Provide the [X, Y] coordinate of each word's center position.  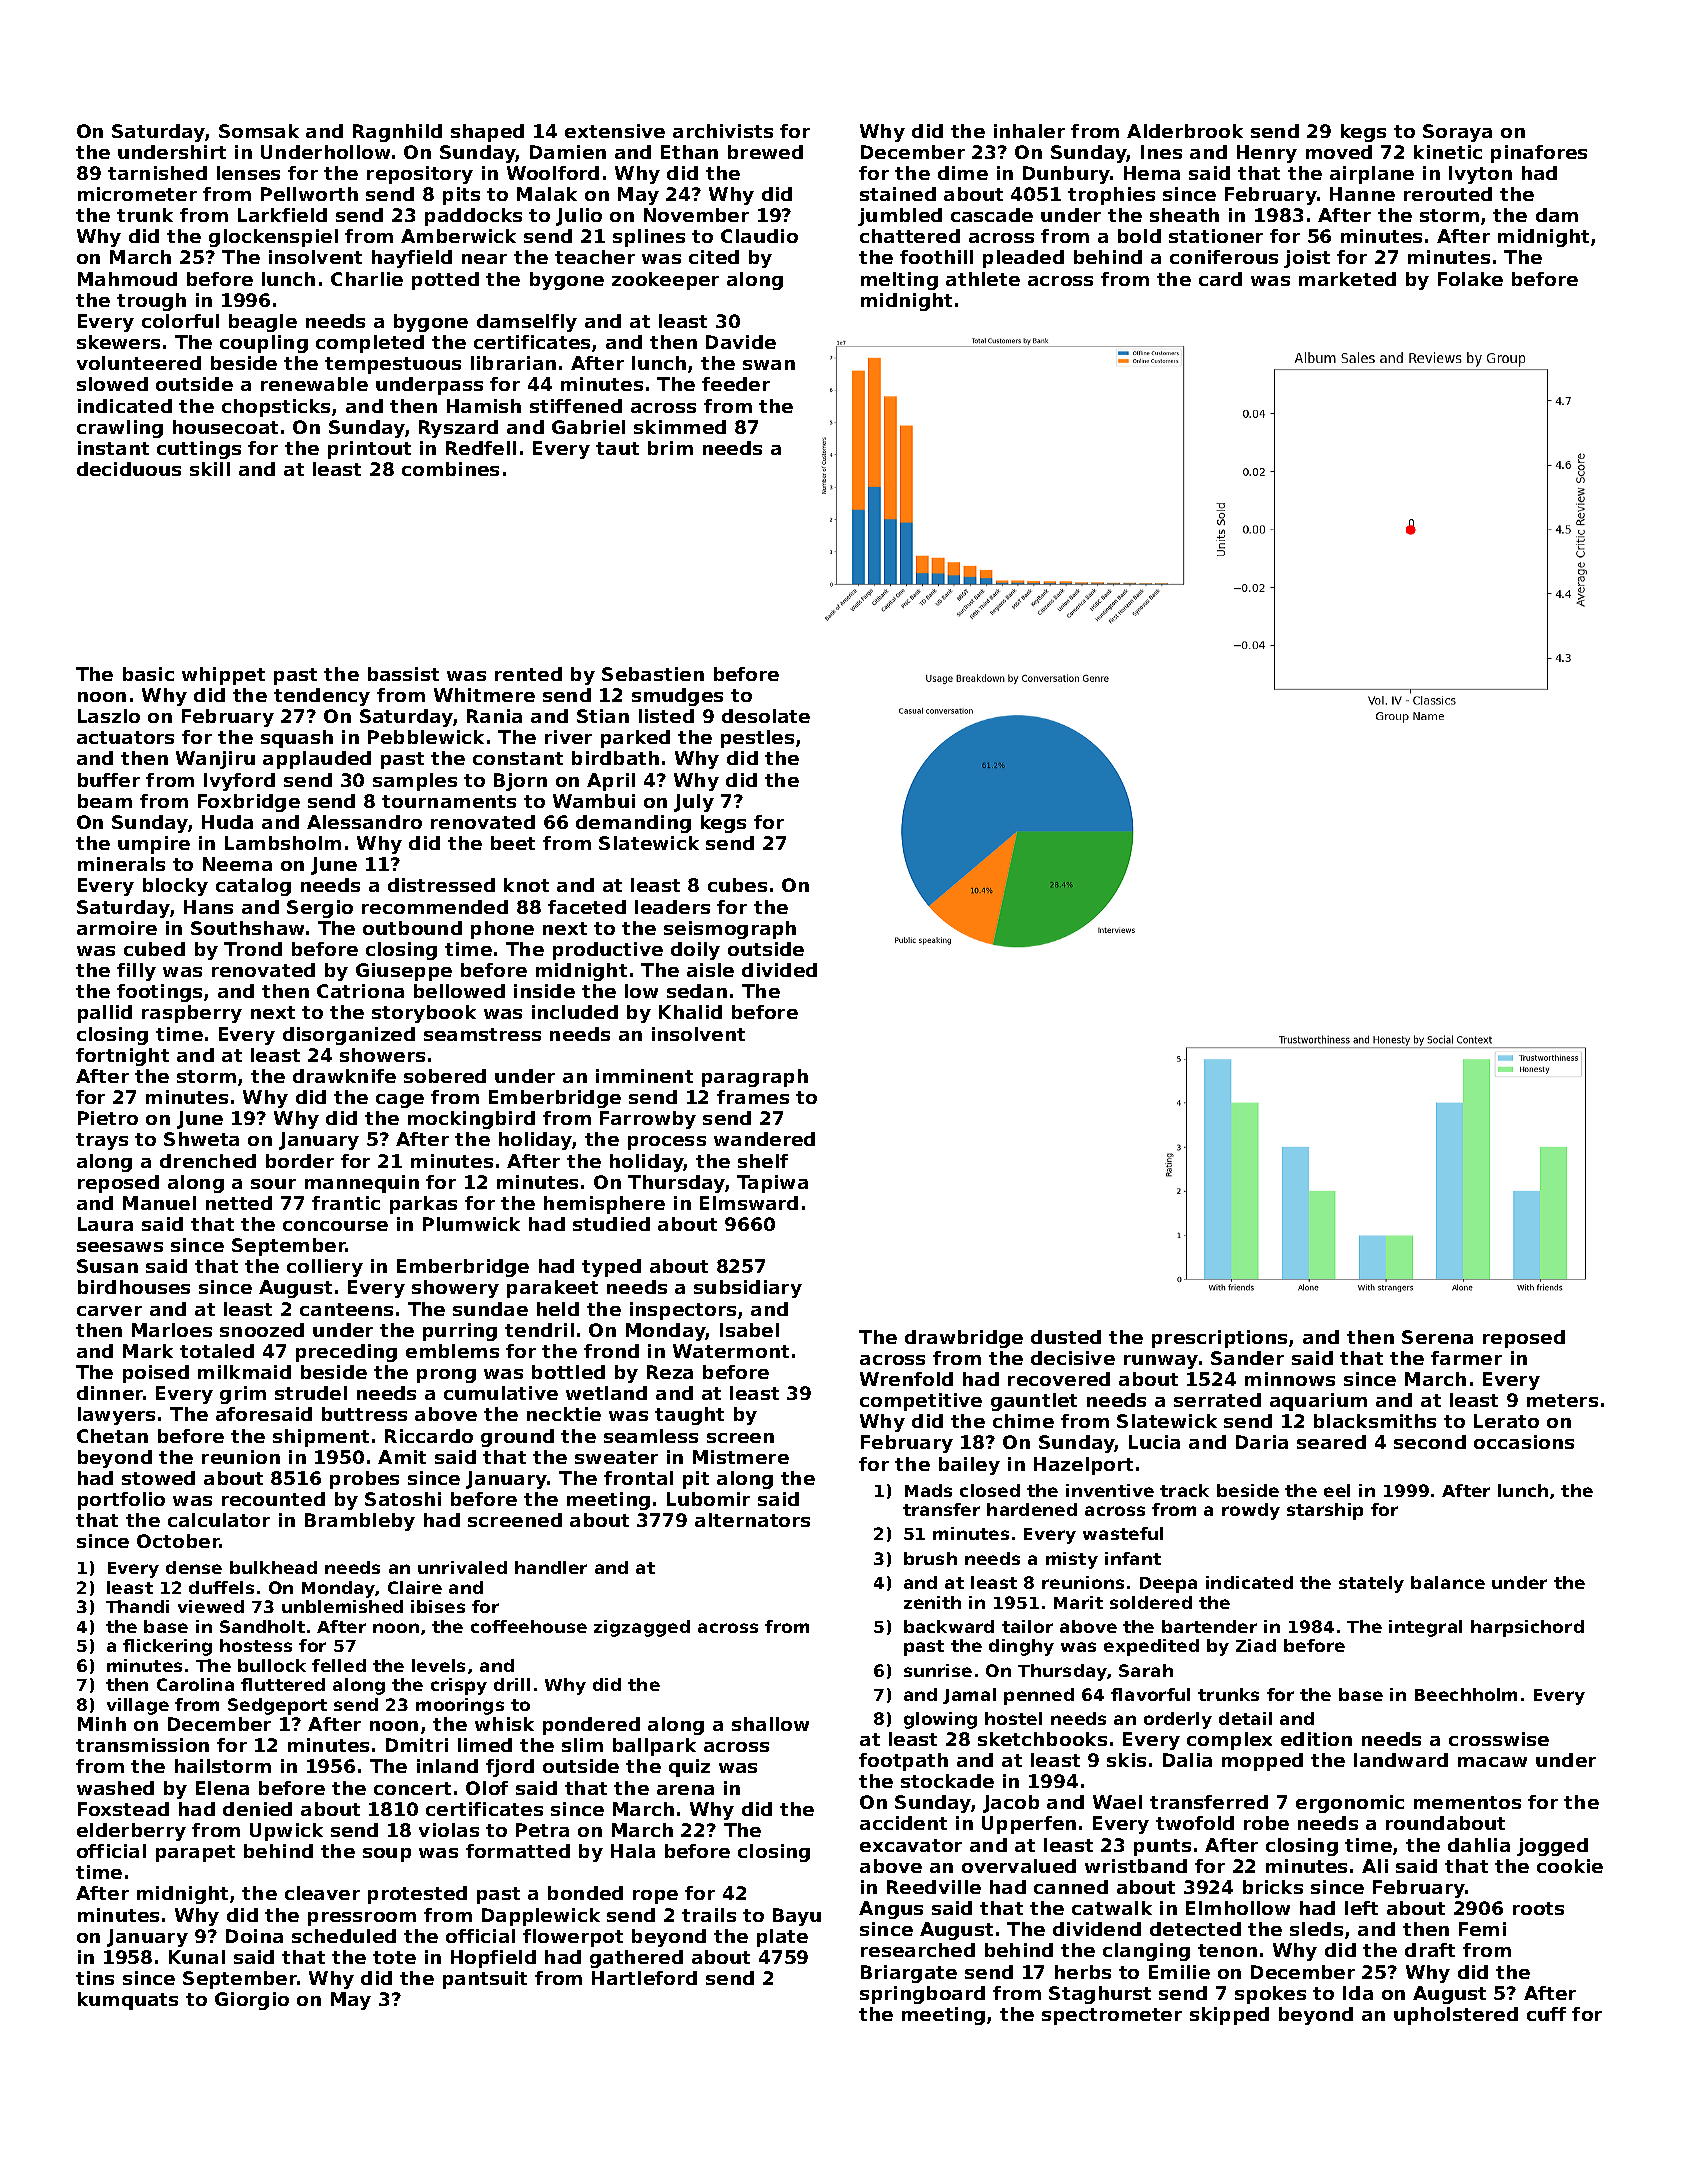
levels [438, 1665]
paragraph [755, 1078]
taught [689, 1416]
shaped [487, 133]
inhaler [1029, 131]
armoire [117, 928]
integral [1425, 1628]
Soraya [1457, 133]
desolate [766, 716]
